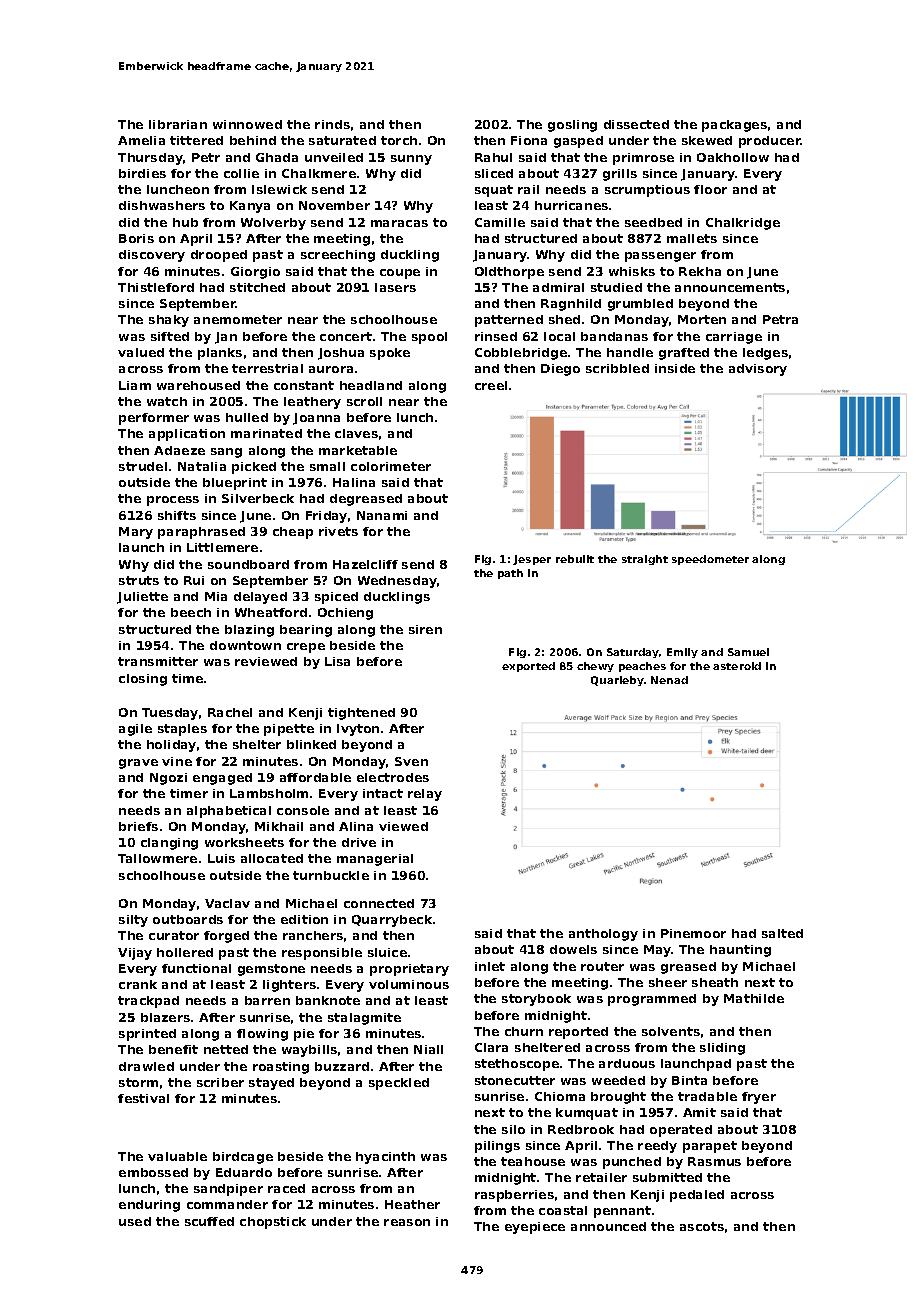 The height and width of the document is (1308, 924). Describe the element at coordinates (281, 1068) in the document. I see `roasting` at that location.
